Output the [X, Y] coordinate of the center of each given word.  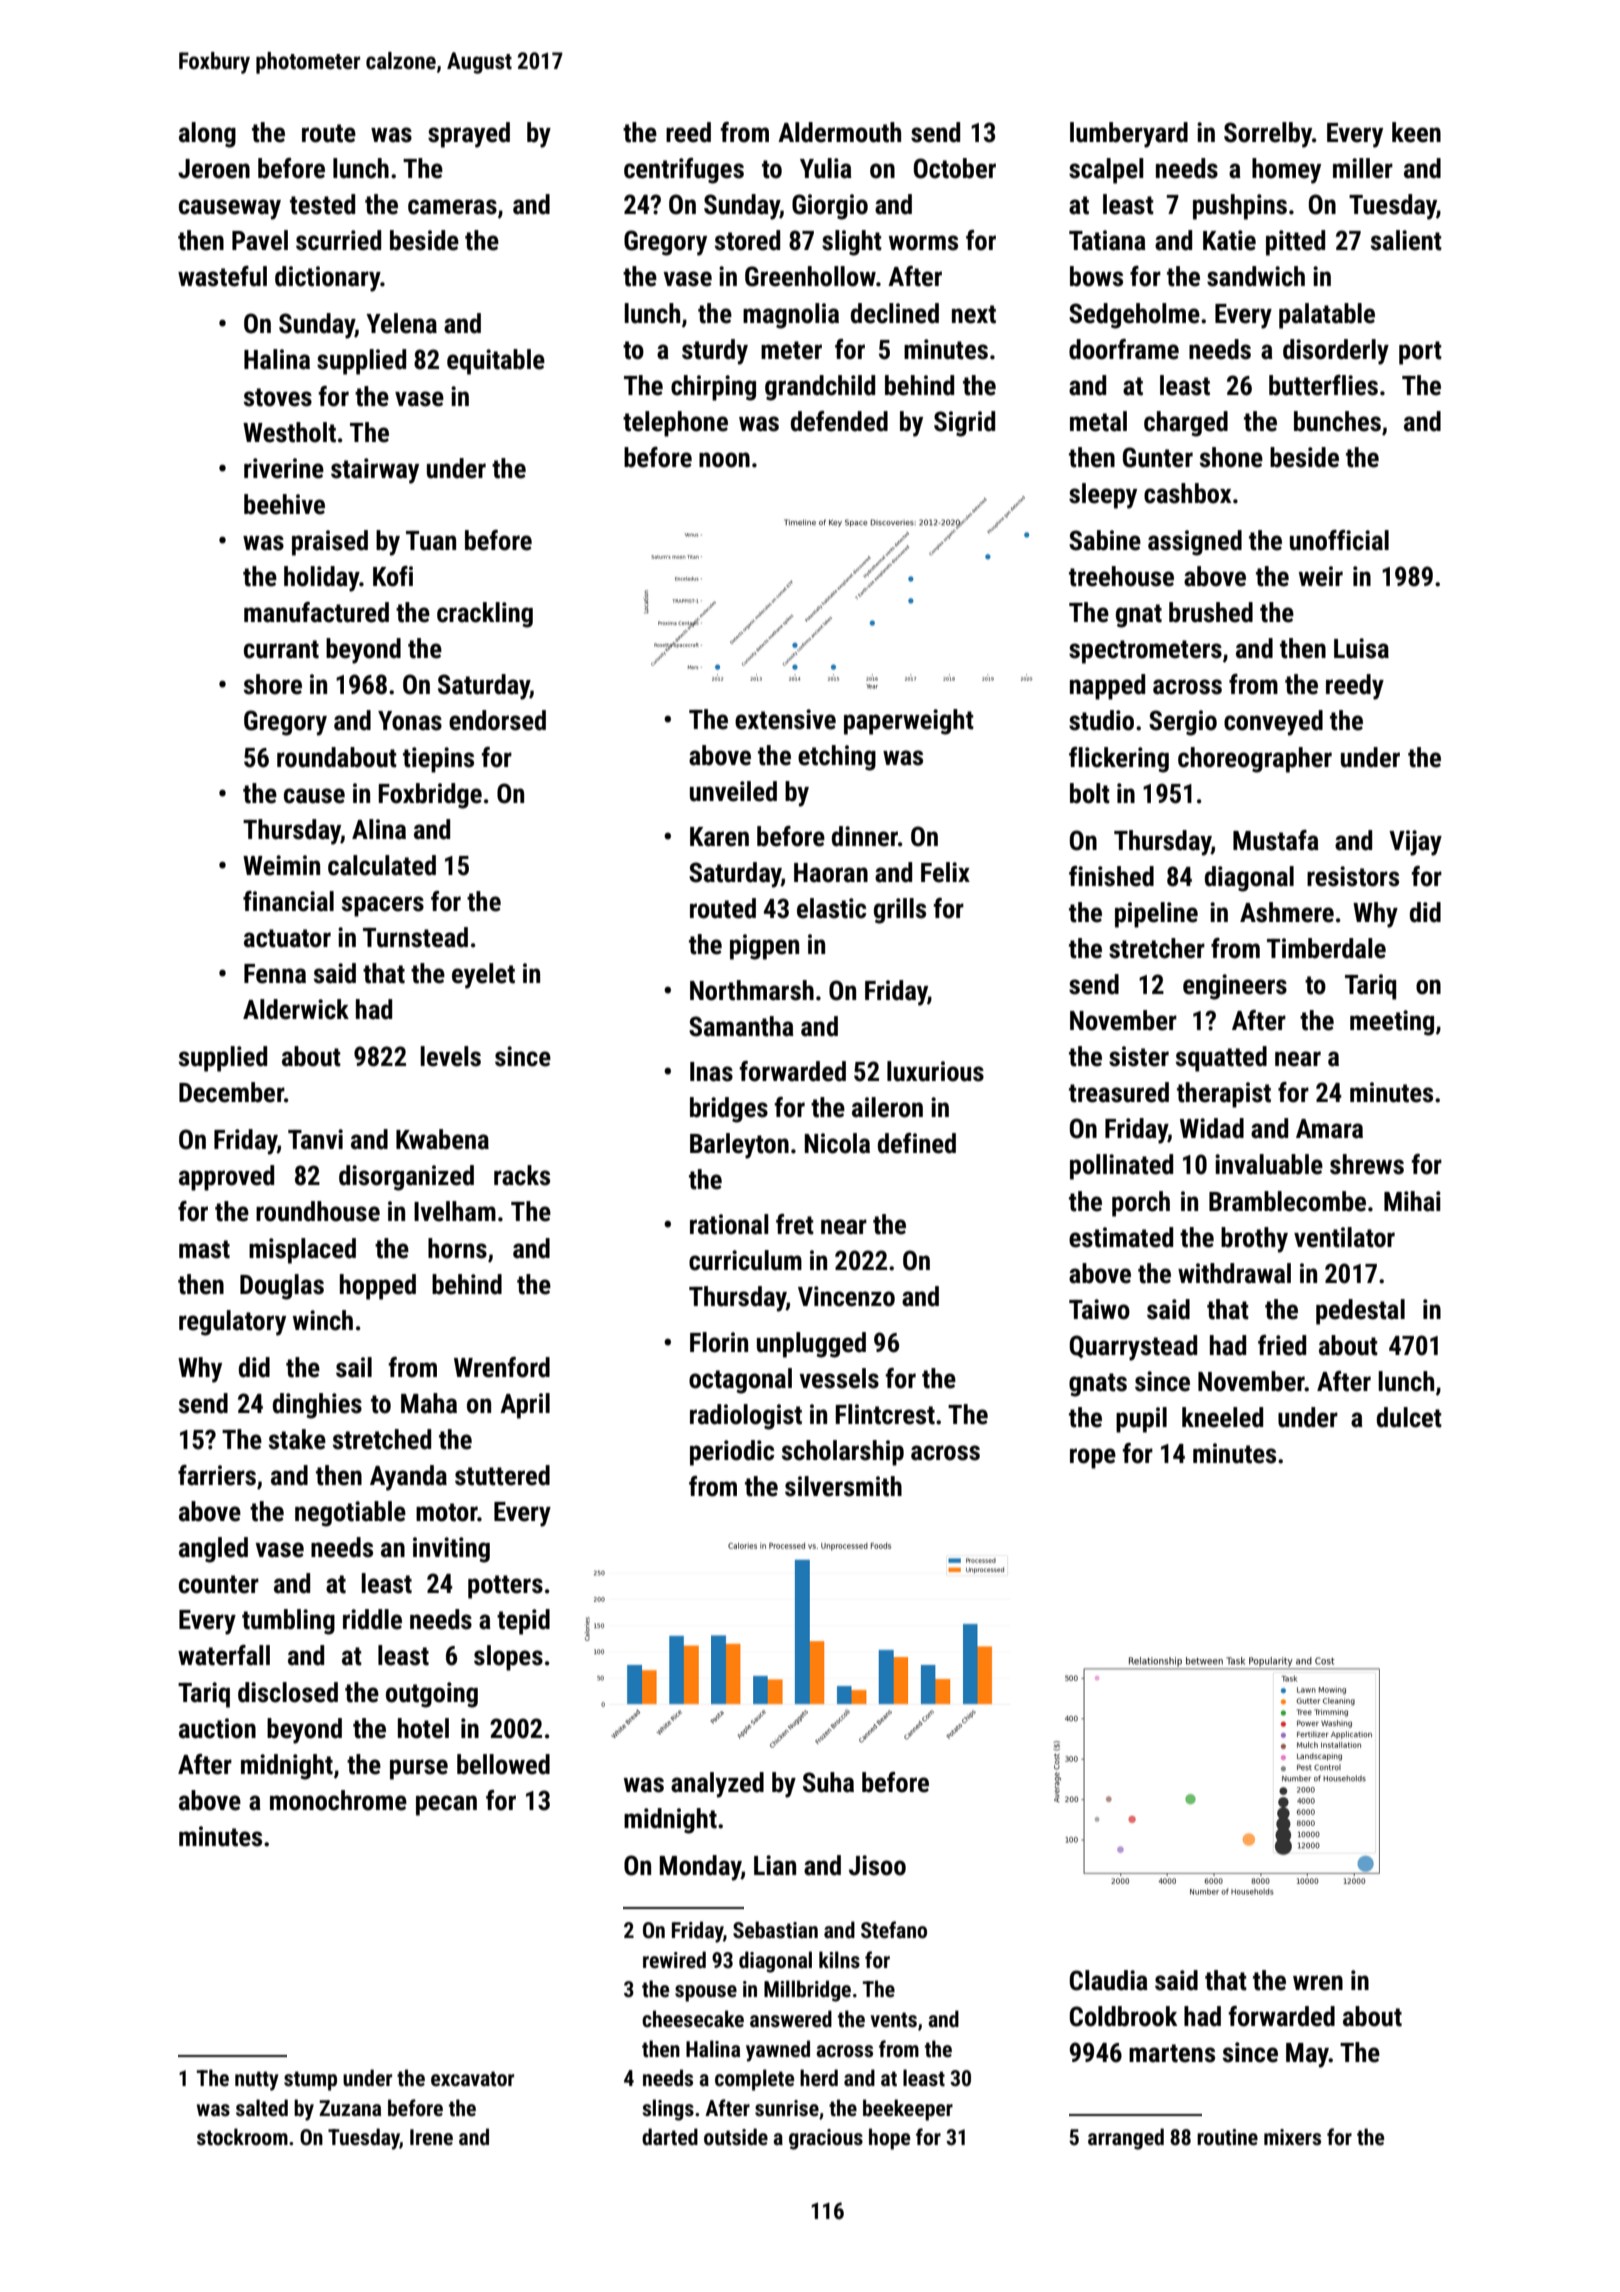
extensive [785, 719]
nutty [257, 2081]
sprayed [469, 135]
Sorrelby [1268, 135]
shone [1231, 457]
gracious [826, 2139]
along [207, 135]
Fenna [275, 974]
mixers [1292, 2137]
